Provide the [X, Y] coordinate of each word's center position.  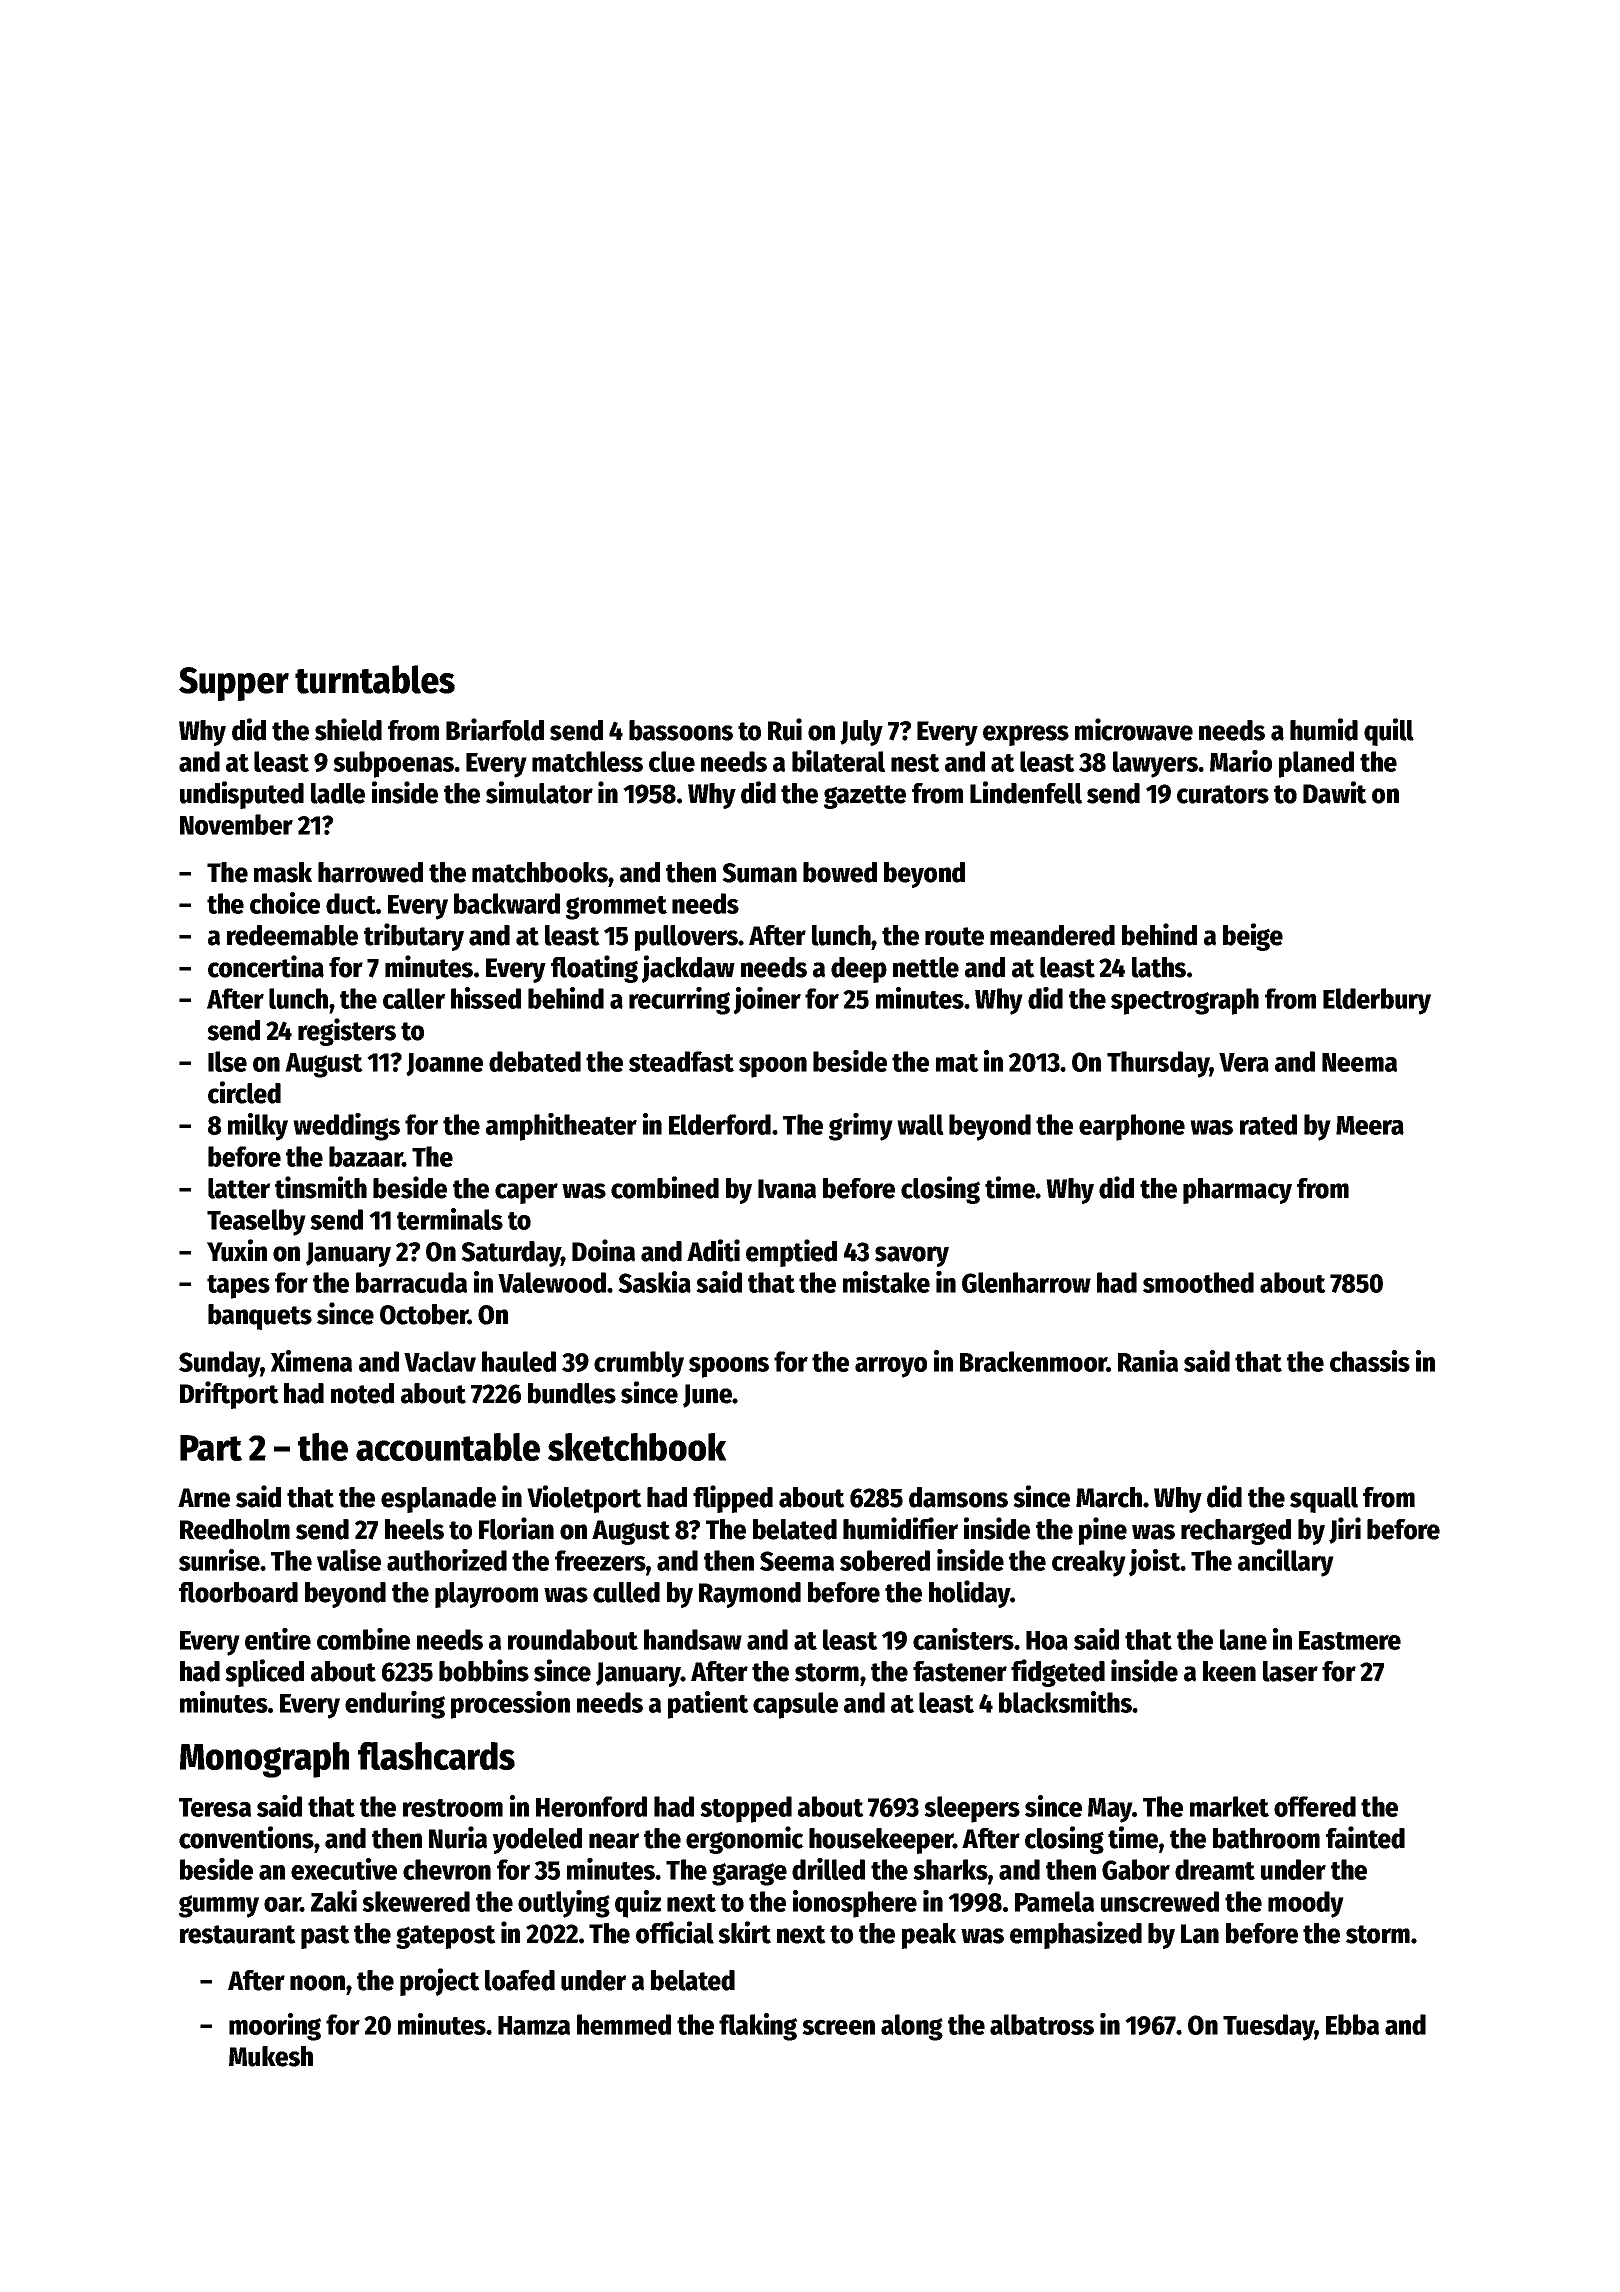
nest [915, 763]
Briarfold [495, 729]
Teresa [215, 1807]
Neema [1359, 1062]
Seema [797, 1561]
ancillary [1286, 1563]
